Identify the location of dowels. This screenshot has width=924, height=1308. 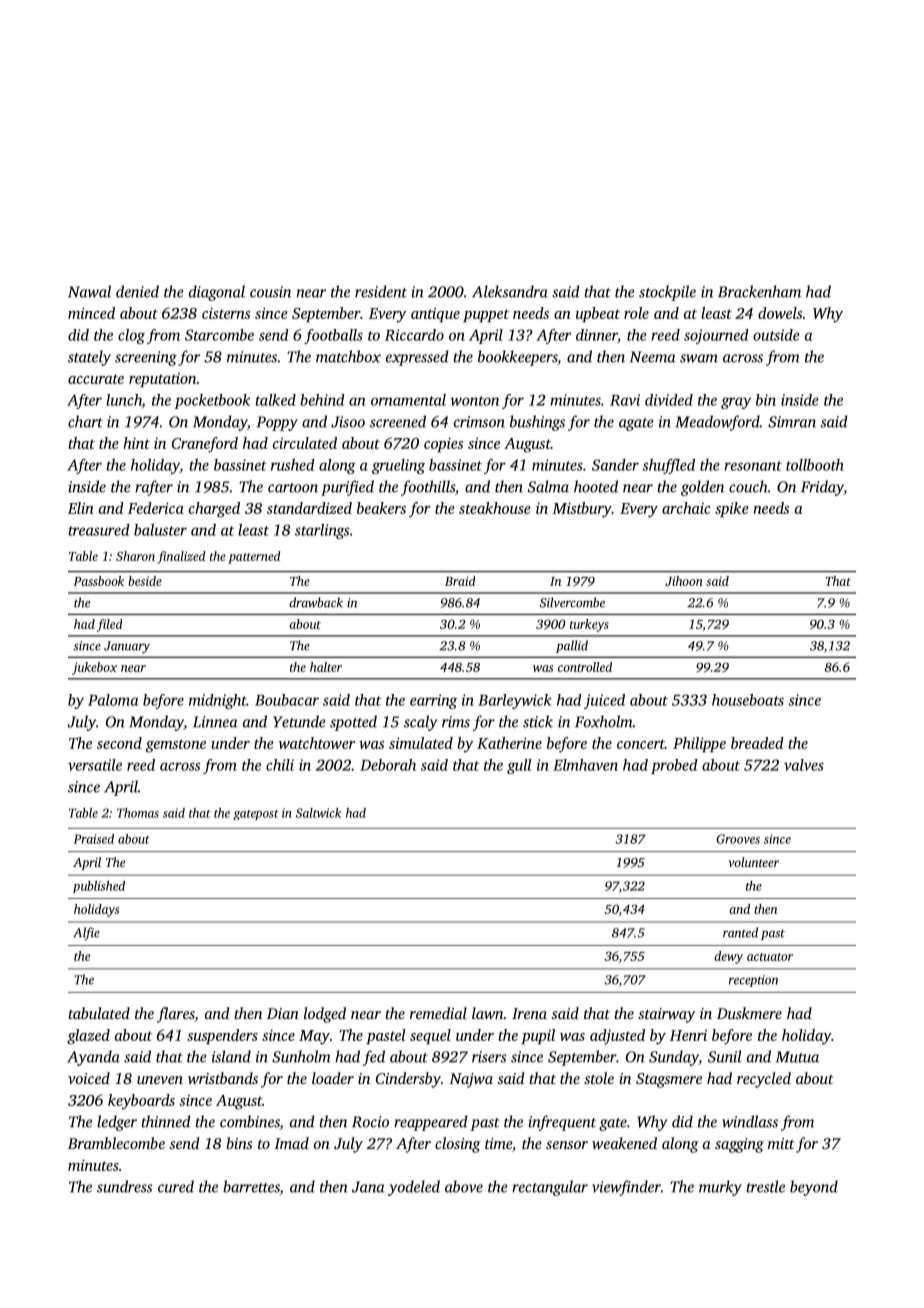
(780, 313).
